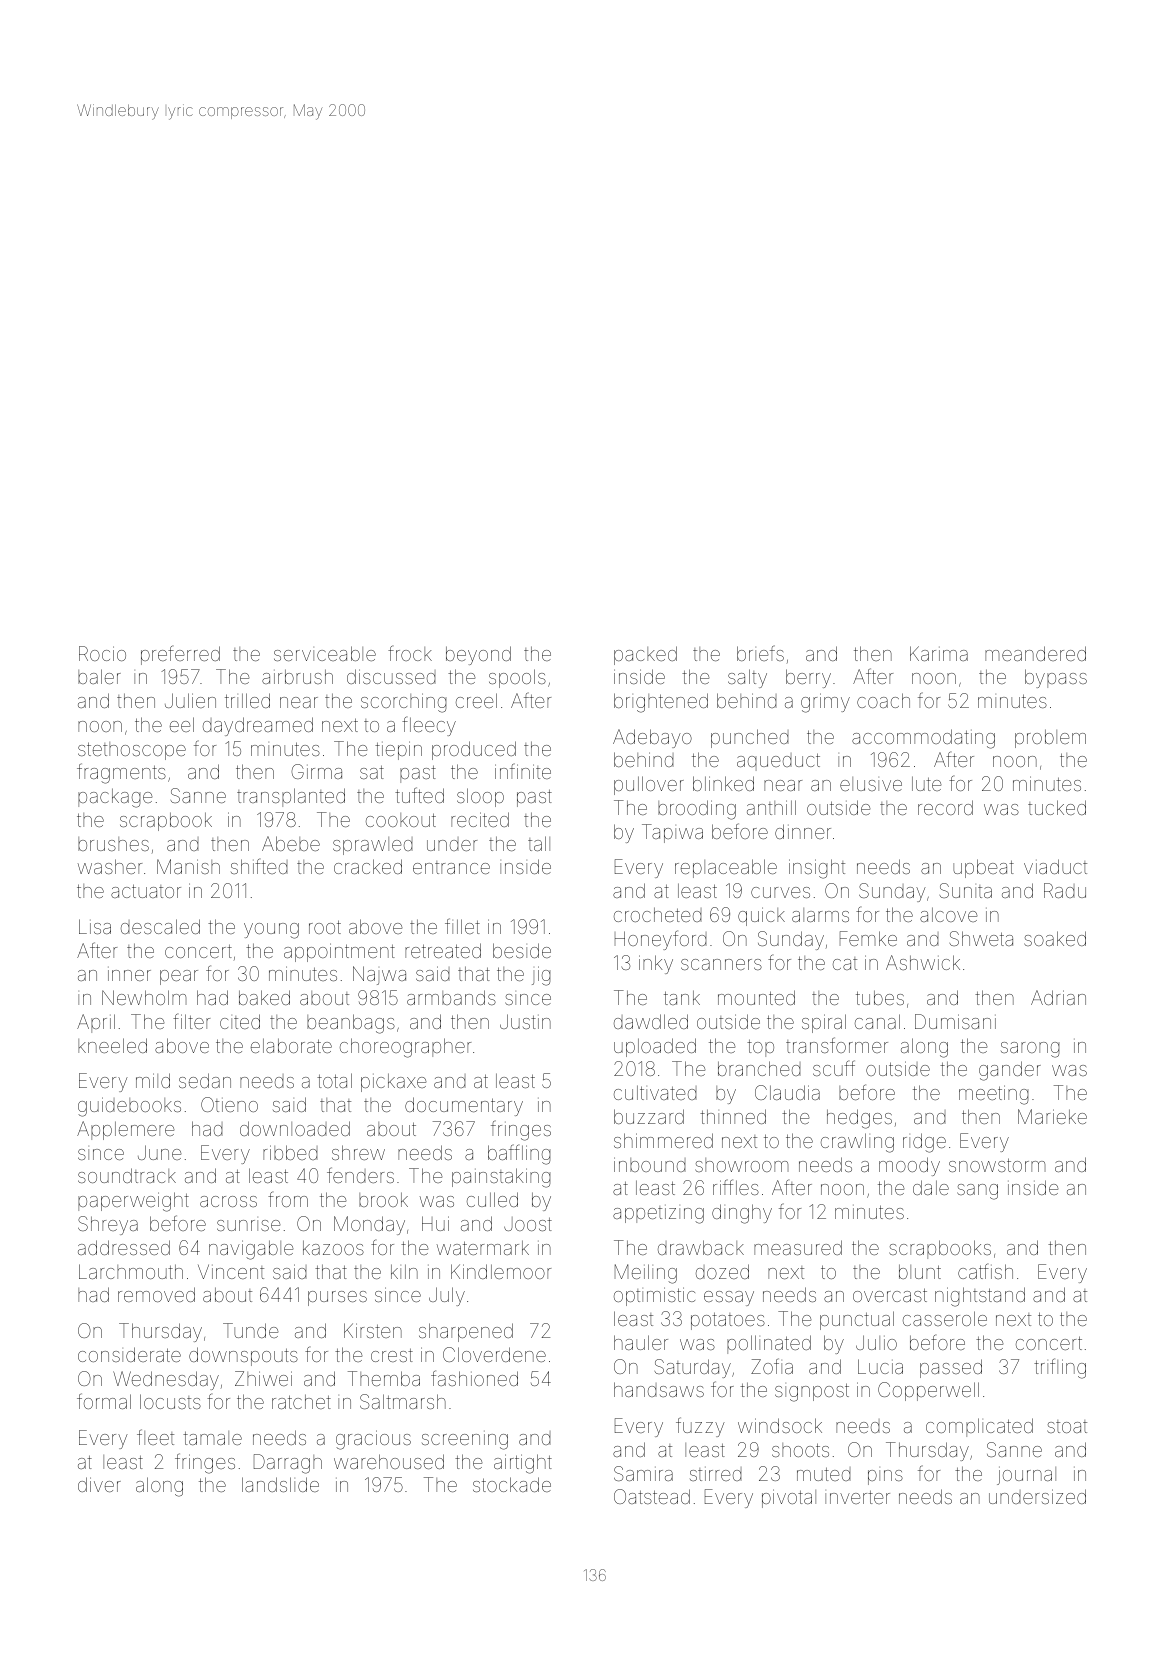  What do you see at coordinates (104, 1401) in the screenshot?
I see `formal` at bounding box center [104, 1401].
